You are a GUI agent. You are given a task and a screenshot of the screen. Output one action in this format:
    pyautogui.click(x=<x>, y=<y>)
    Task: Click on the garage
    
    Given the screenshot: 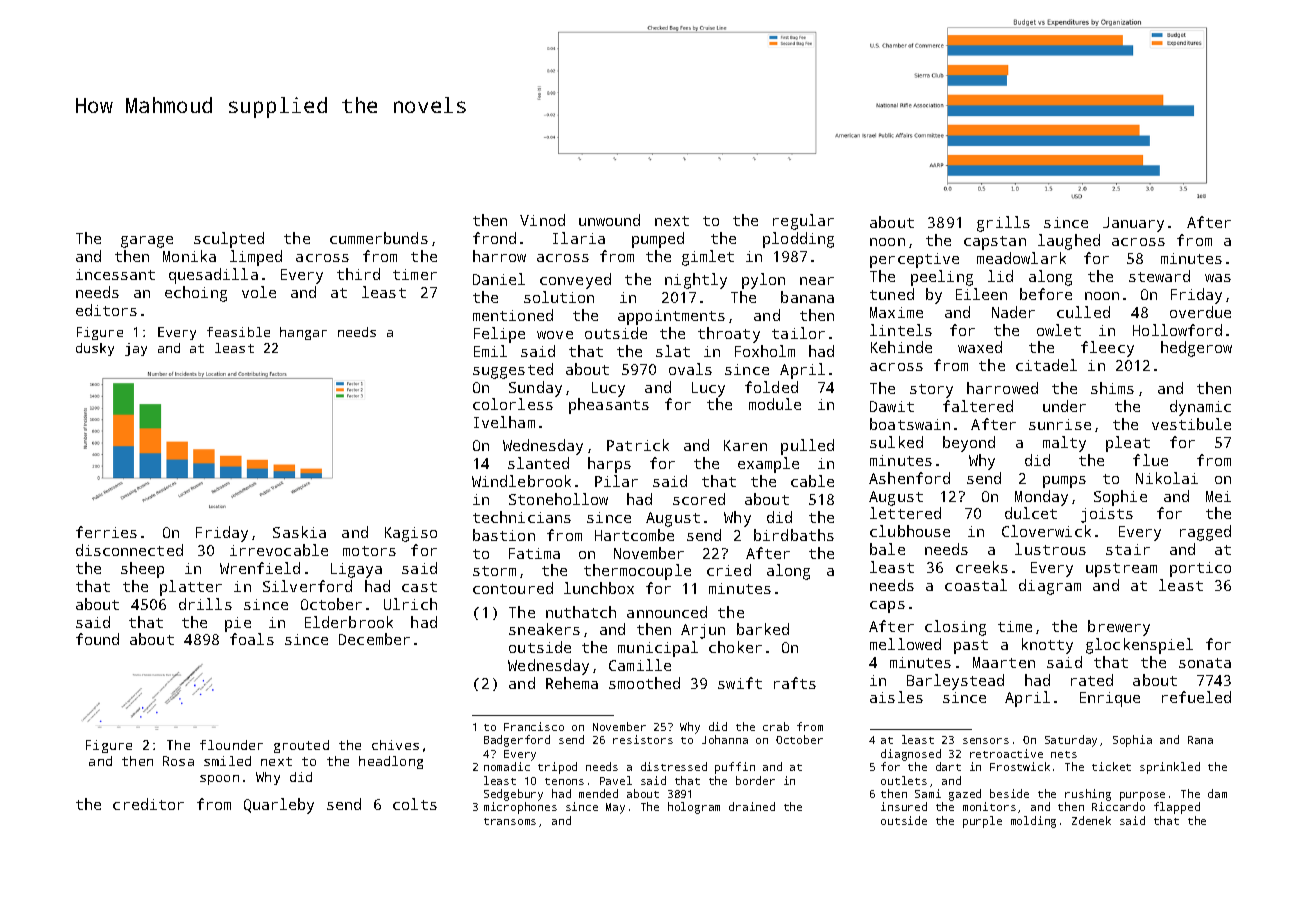 What is the action you would take?
    pyautogui.click(x=147, y=242)
